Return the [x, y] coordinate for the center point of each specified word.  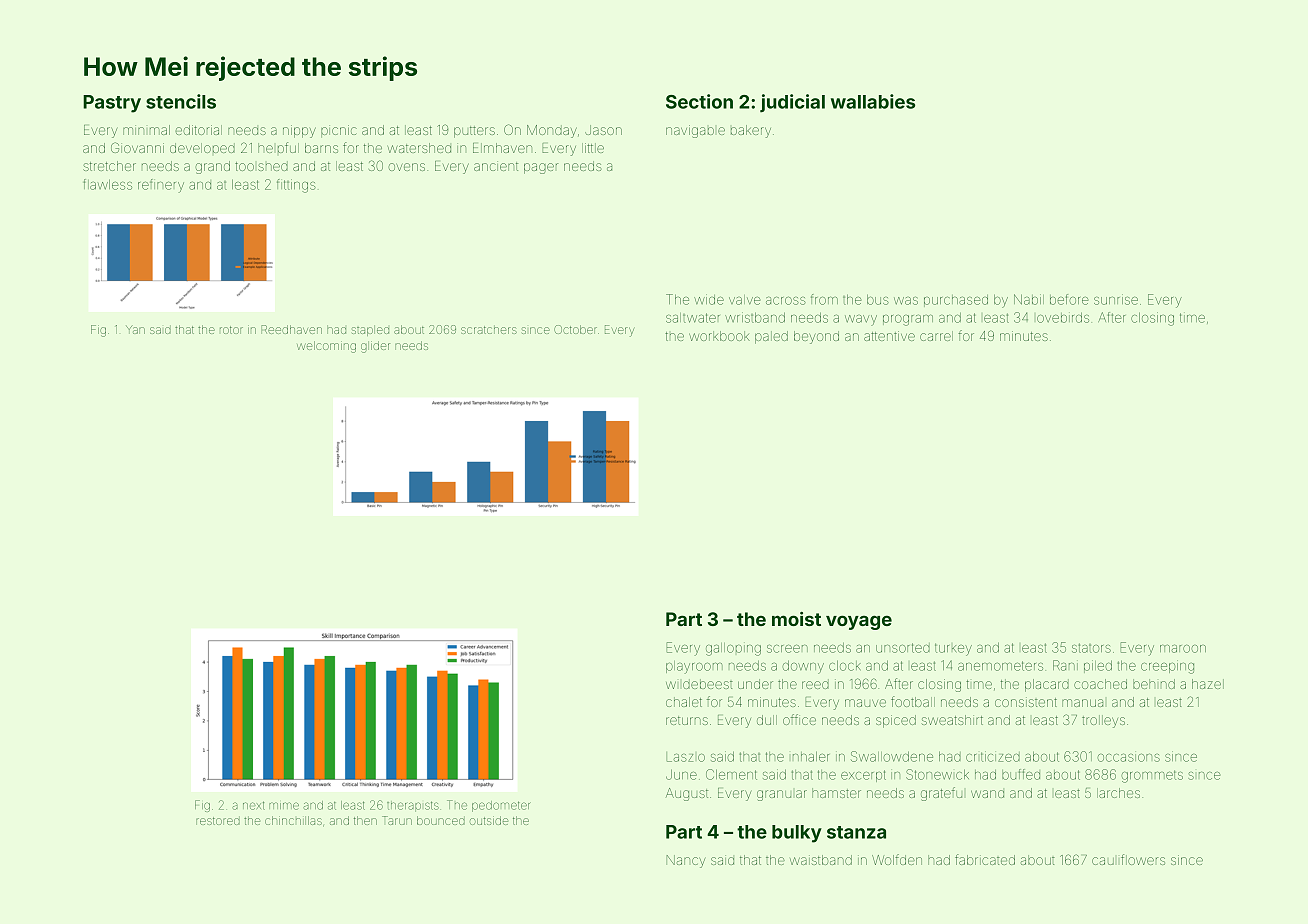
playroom [694, 667]
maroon [1183, 649]
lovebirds [1063, 318]
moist [796, 619]
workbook [719, 336]
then [365, 820]
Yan [135, 330]
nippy [299, 131]
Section [699, 101]
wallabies [873, 101]
